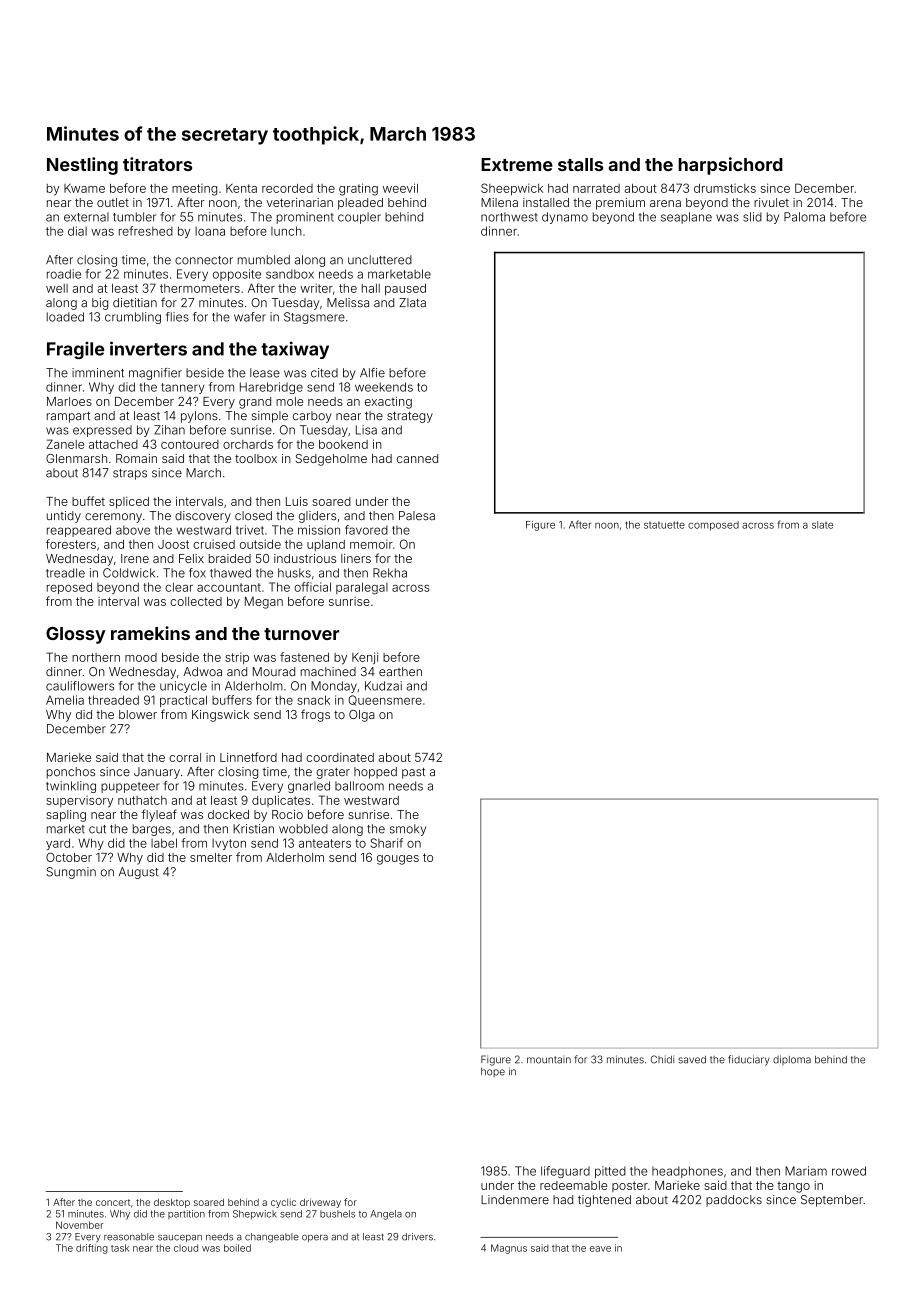 Image resolution: width=924 pixels, height=1308 pixels. I want to click on headphones, so click(687, 1172).
